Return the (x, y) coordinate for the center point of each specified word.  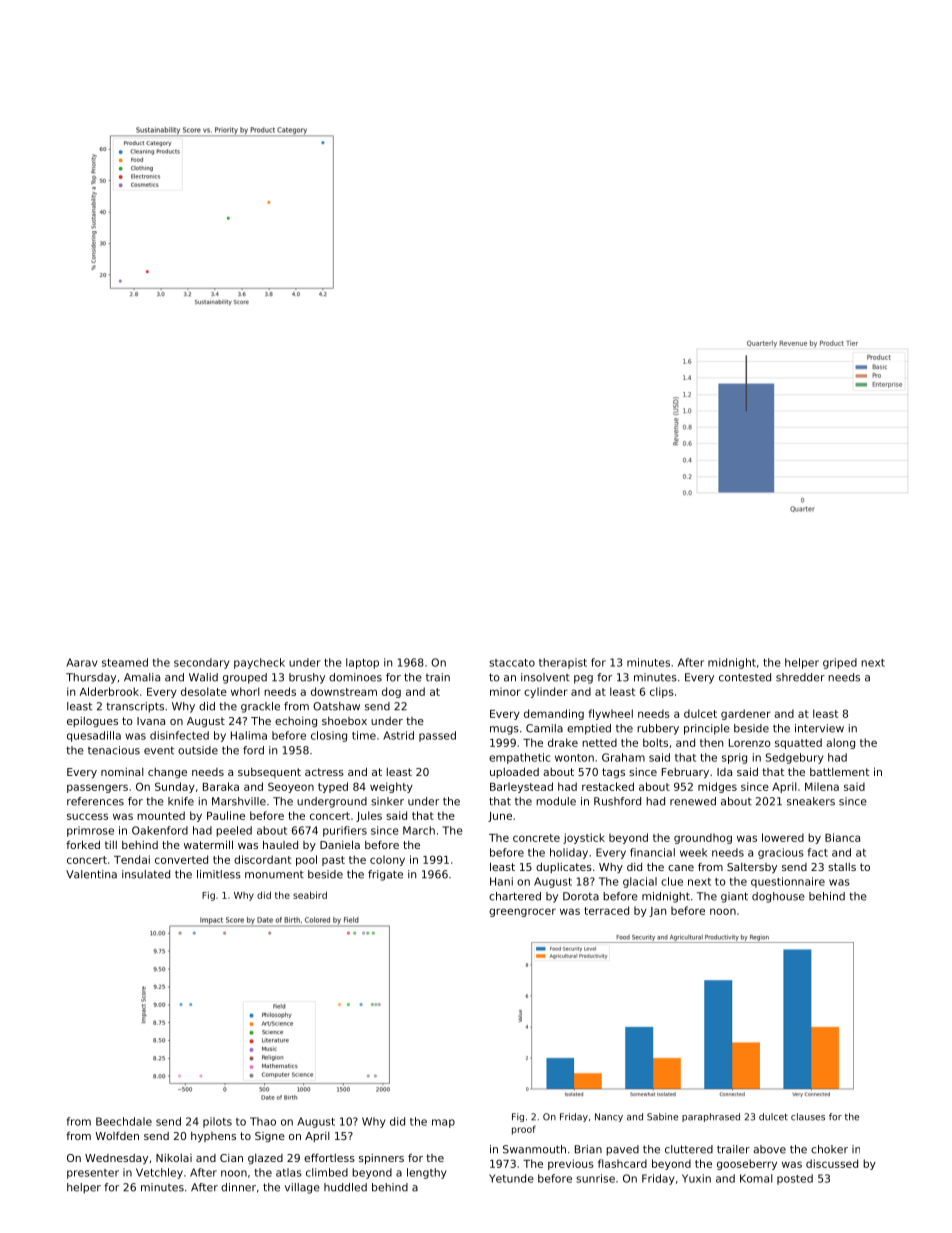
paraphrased (711, 1117)
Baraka (221, 786)
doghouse (778, 897)
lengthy (426, 1173)
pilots (217, 1122)
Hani (501, 881)
